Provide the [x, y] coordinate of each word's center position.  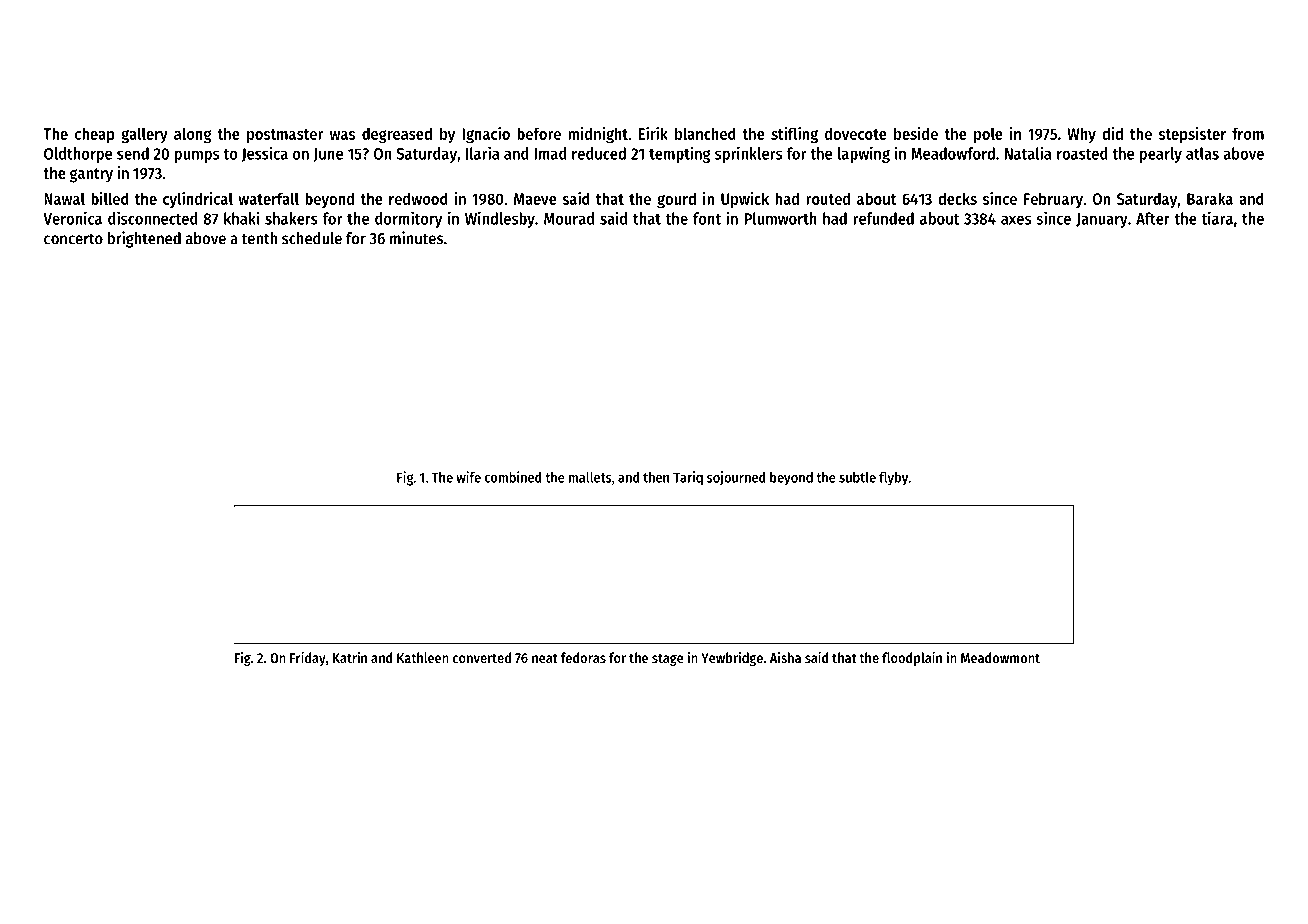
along [192, 135]
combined [513, 477]
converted [482, 657]
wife [468, 477]
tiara [1217, 218]
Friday [308, 659]
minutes [416, 238]
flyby [893, 479]
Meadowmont [1000, 657]
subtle [857, 477]
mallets [590, 477]
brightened [144, 239]
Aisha [785, 657]
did [1112, 133]
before [539, 133]
